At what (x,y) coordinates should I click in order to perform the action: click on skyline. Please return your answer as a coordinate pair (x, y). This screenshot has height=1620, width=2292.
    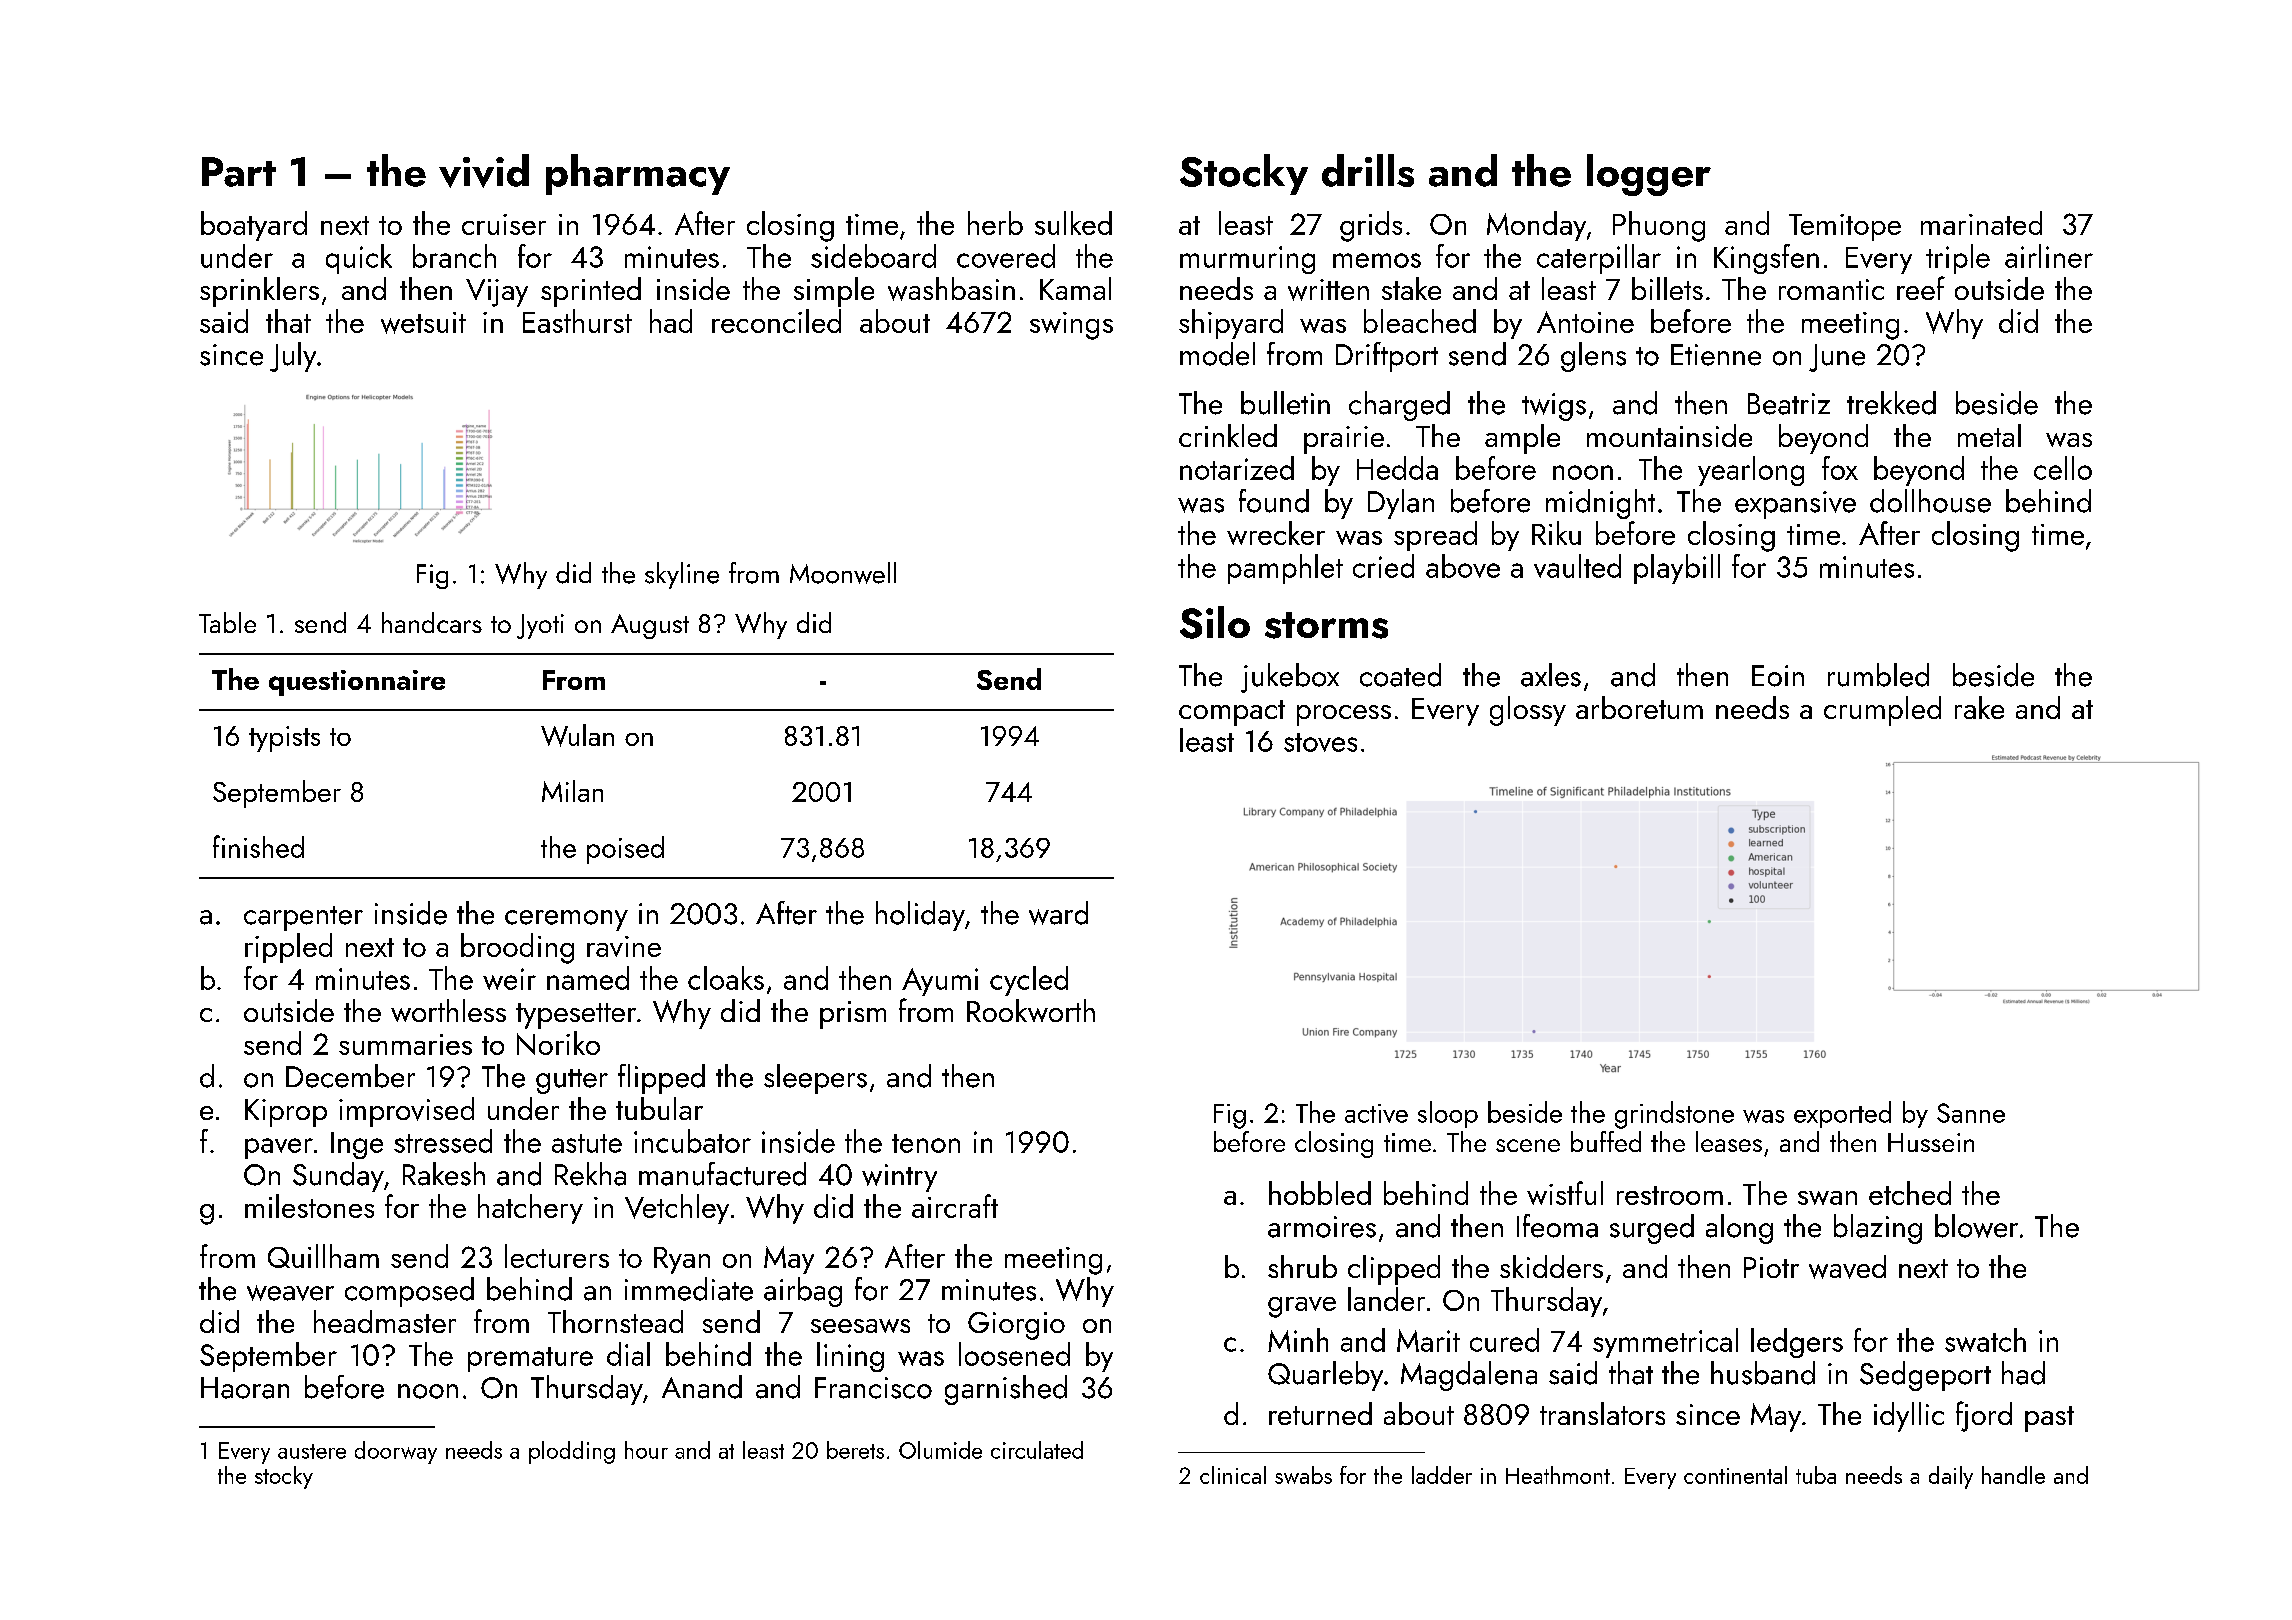
    Looking at the image, I should click on (682, 575).
